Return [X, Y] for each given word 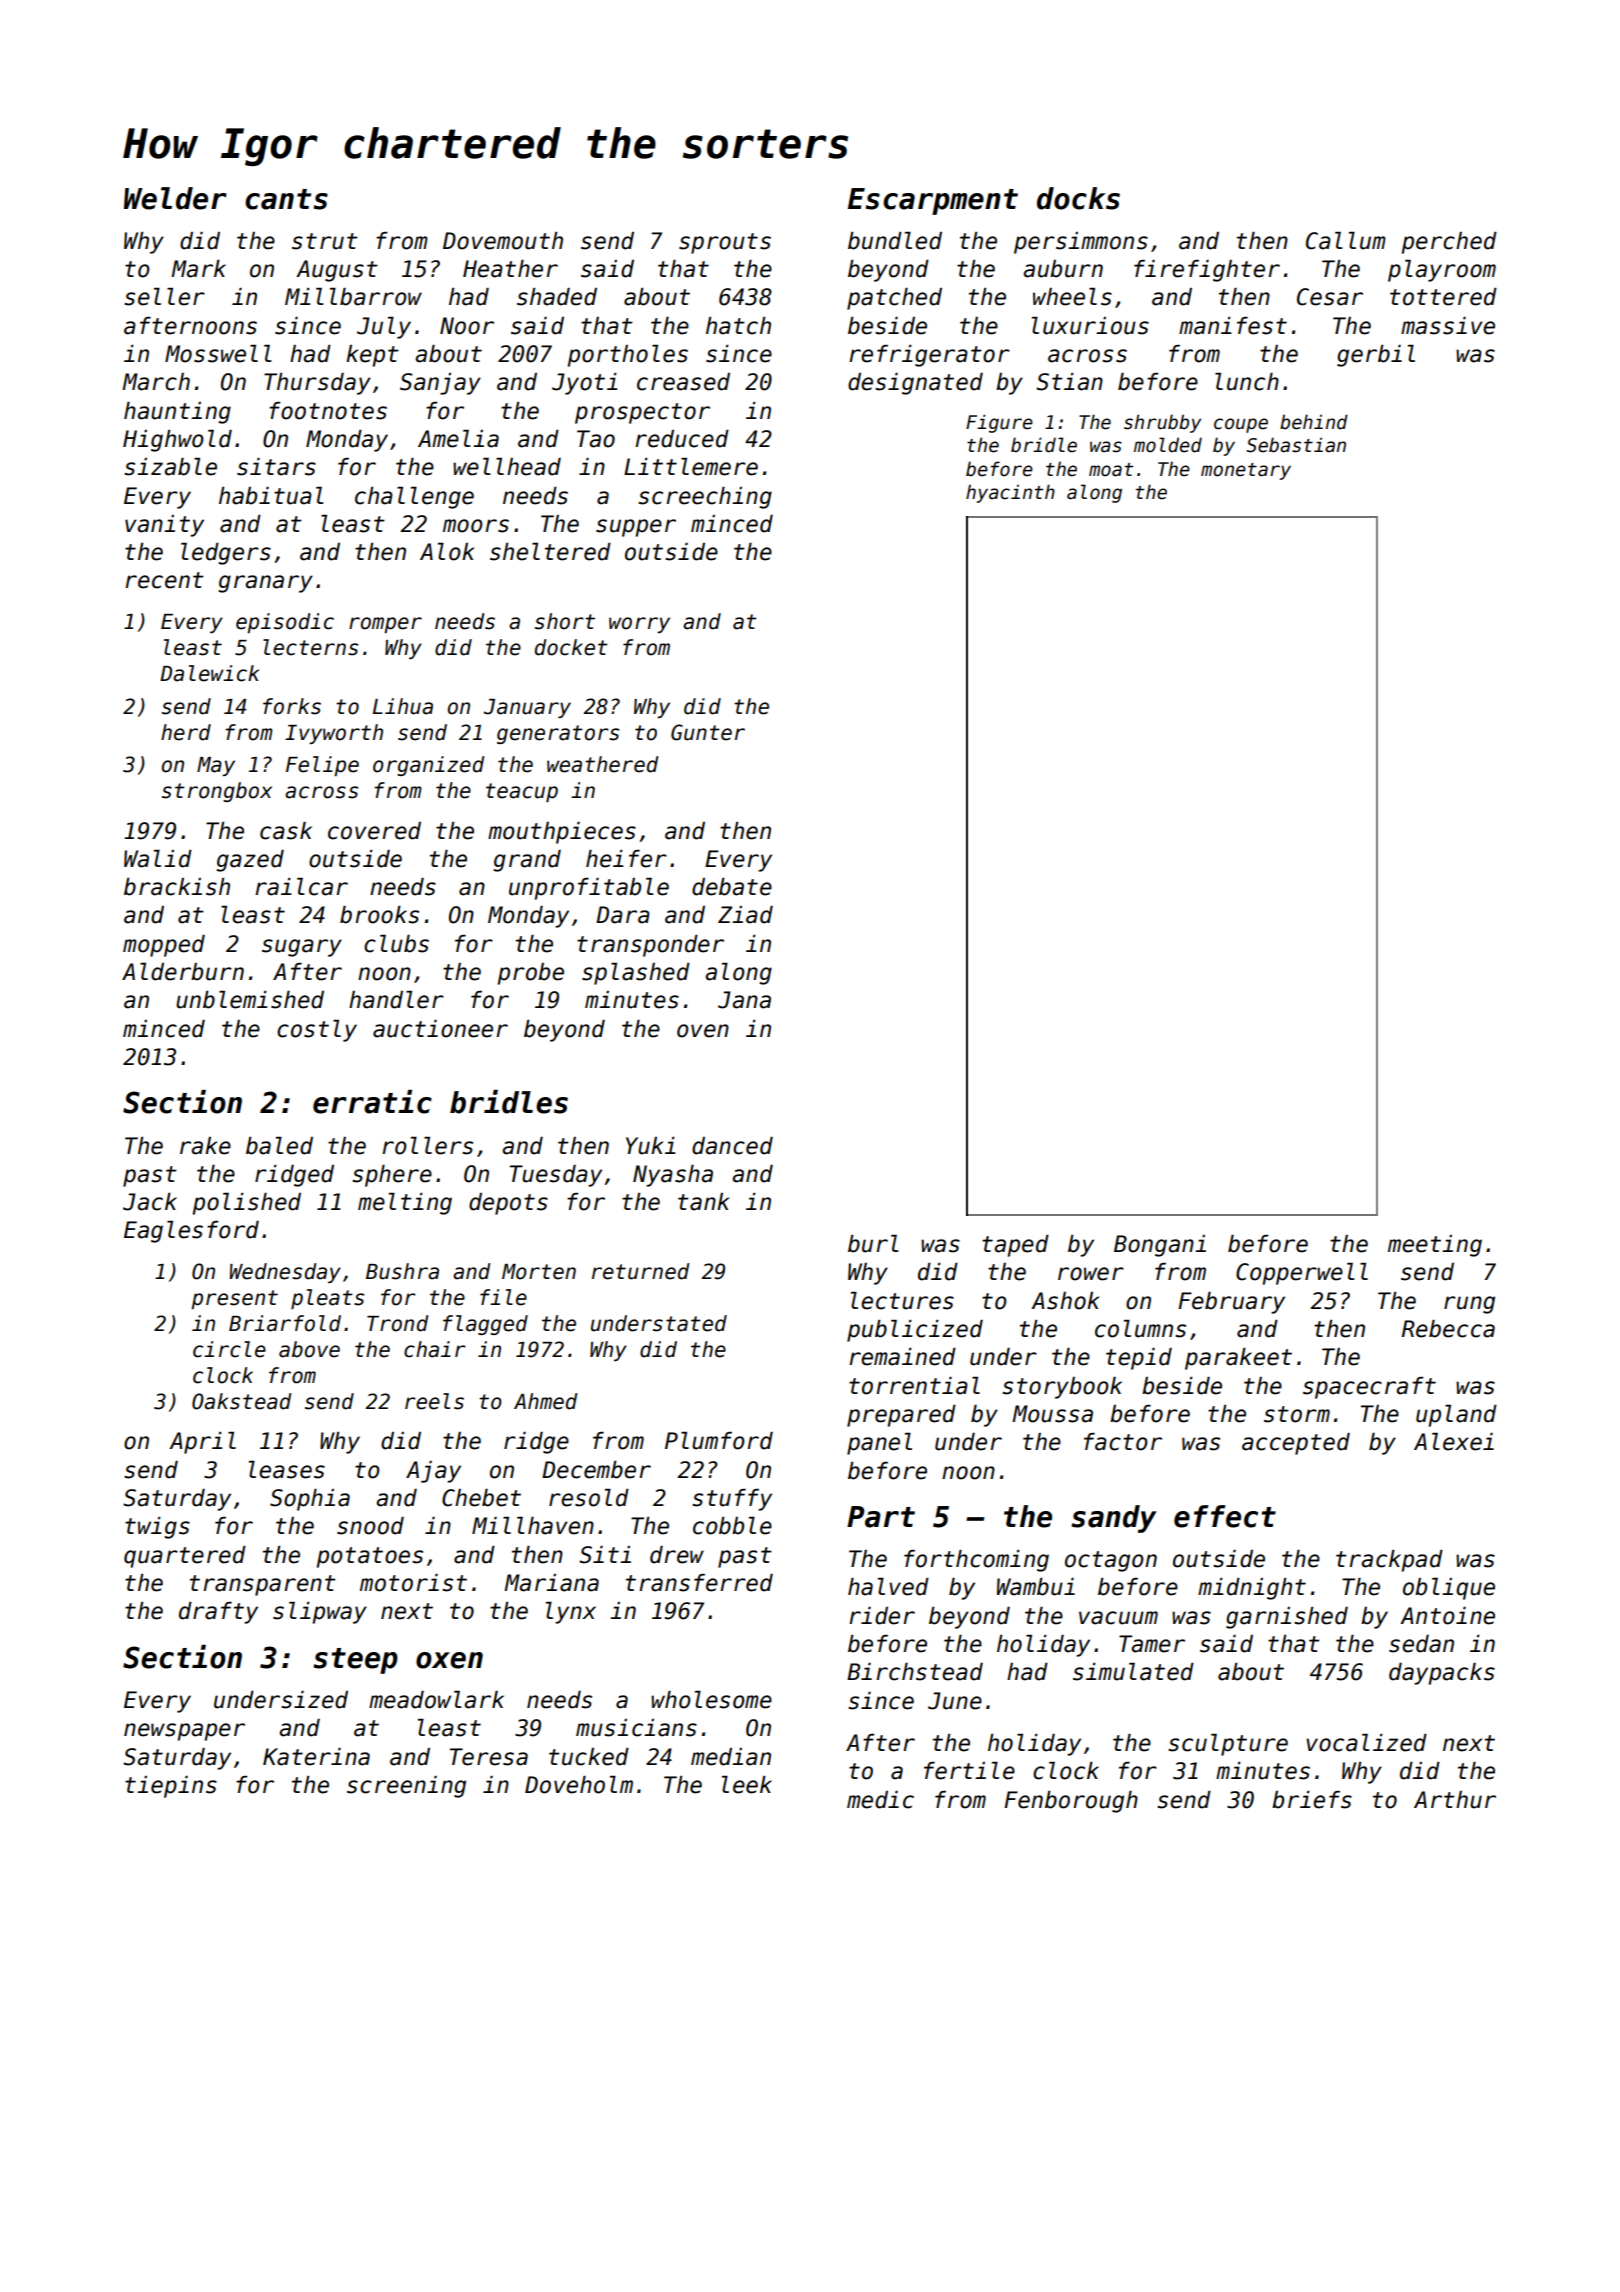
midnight [1252, 1589]
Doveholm [579, 1785]
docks [1078, 198]
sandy [1113, 1519]
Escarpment [932, 201]
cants [286, 199]
